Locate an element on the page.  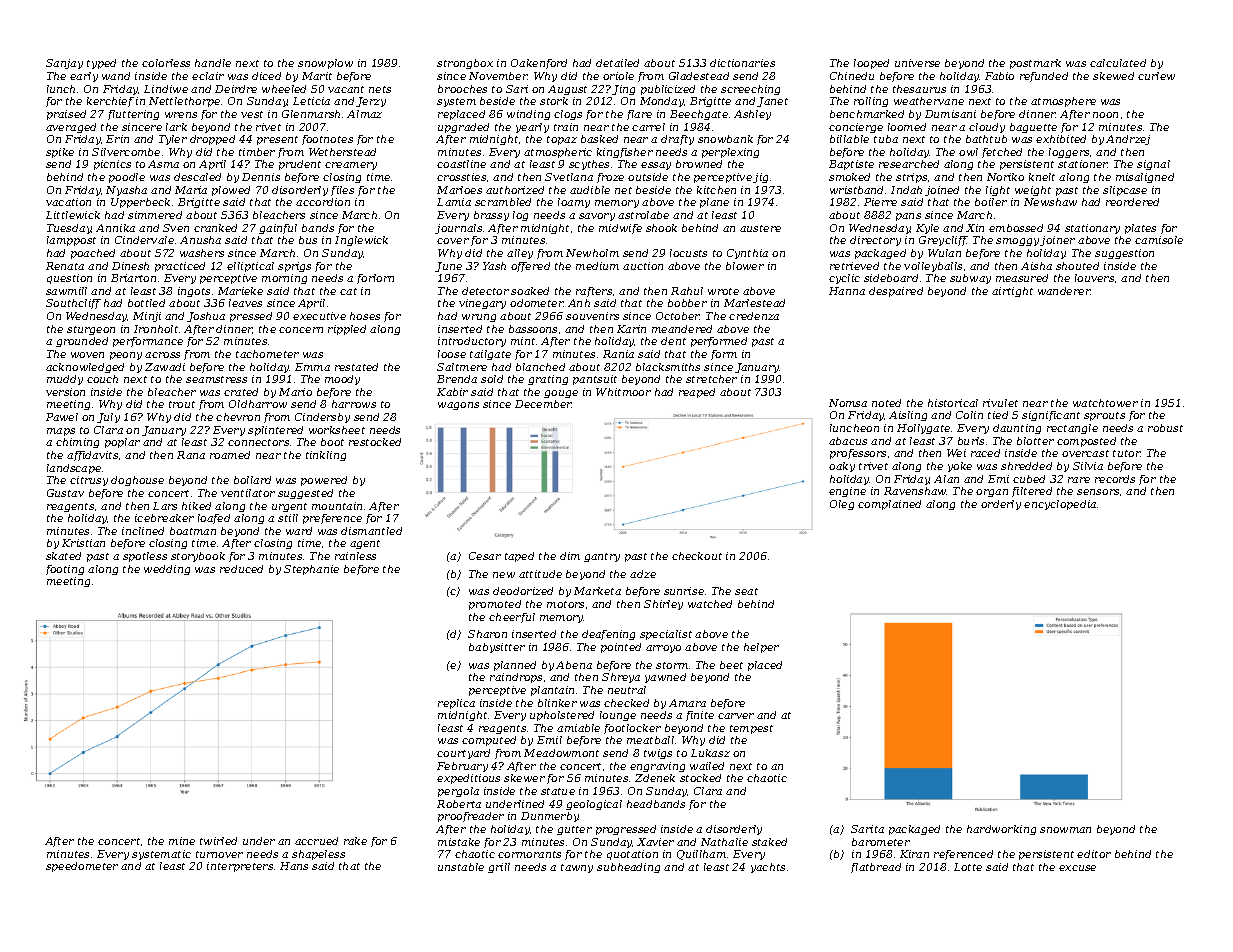
Sanjay is located at coordinates (64, 64).
